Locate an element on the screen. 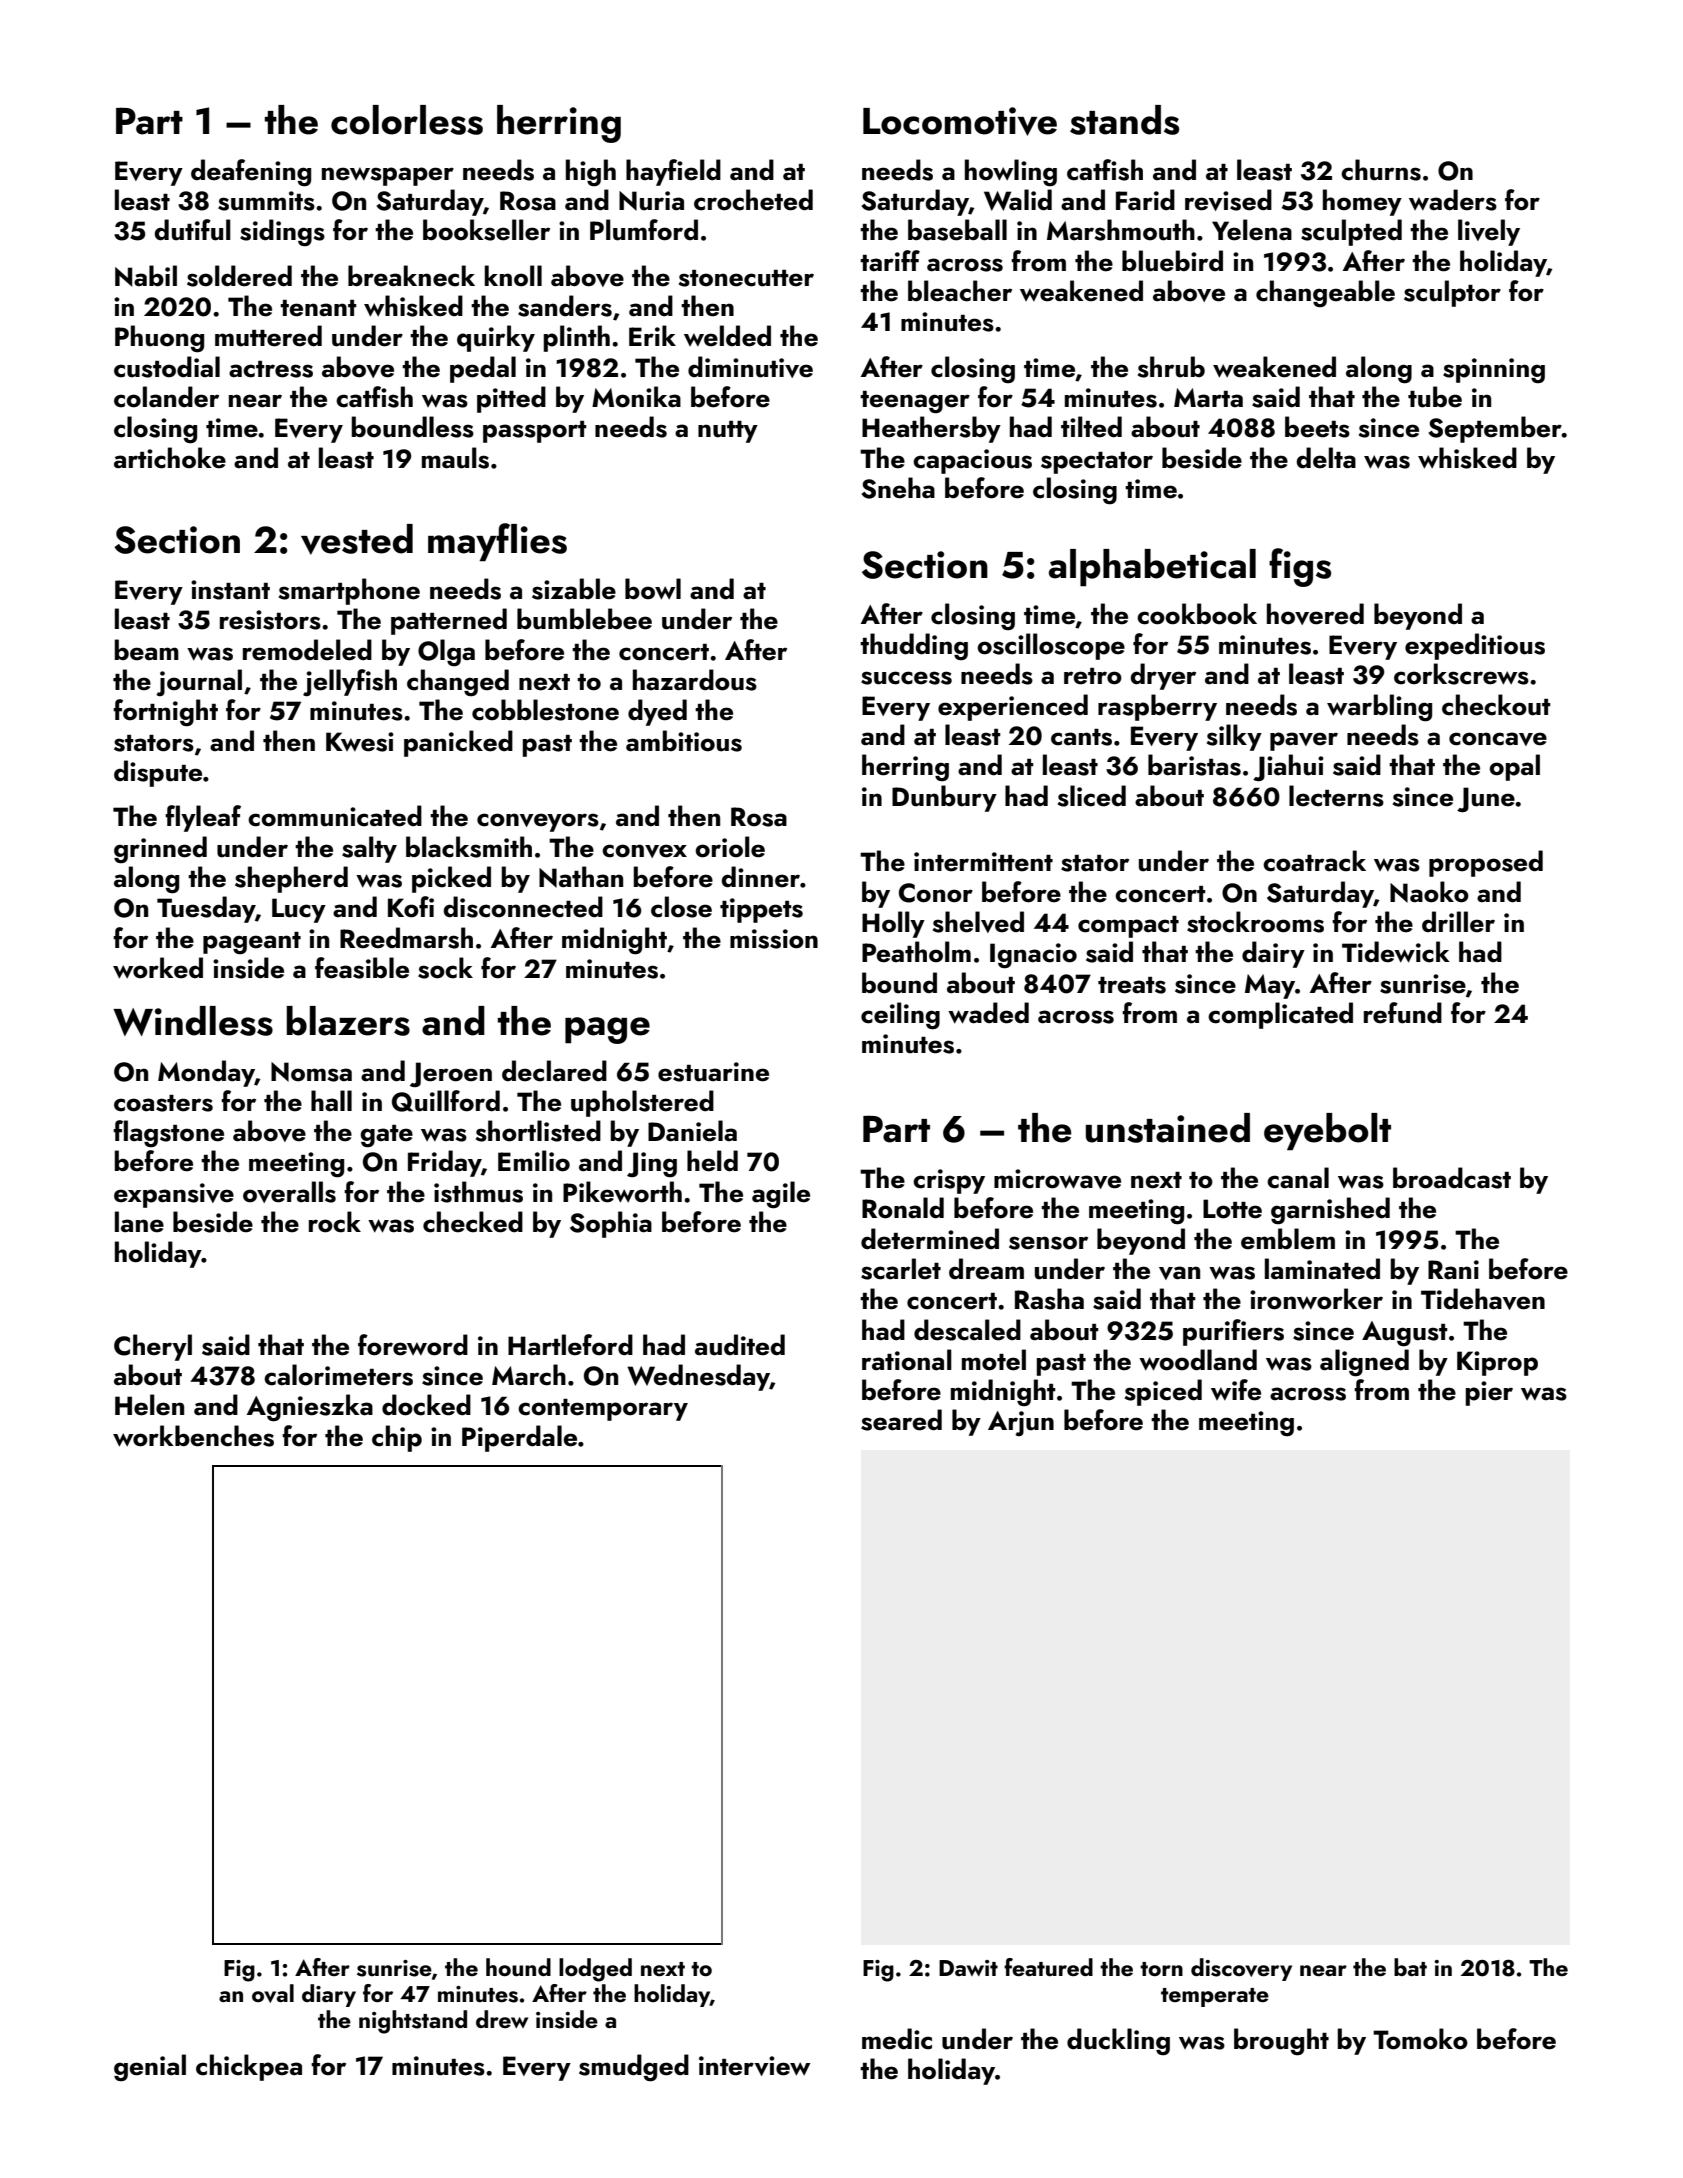  workbenches is located at coordinates (193, 1436).
